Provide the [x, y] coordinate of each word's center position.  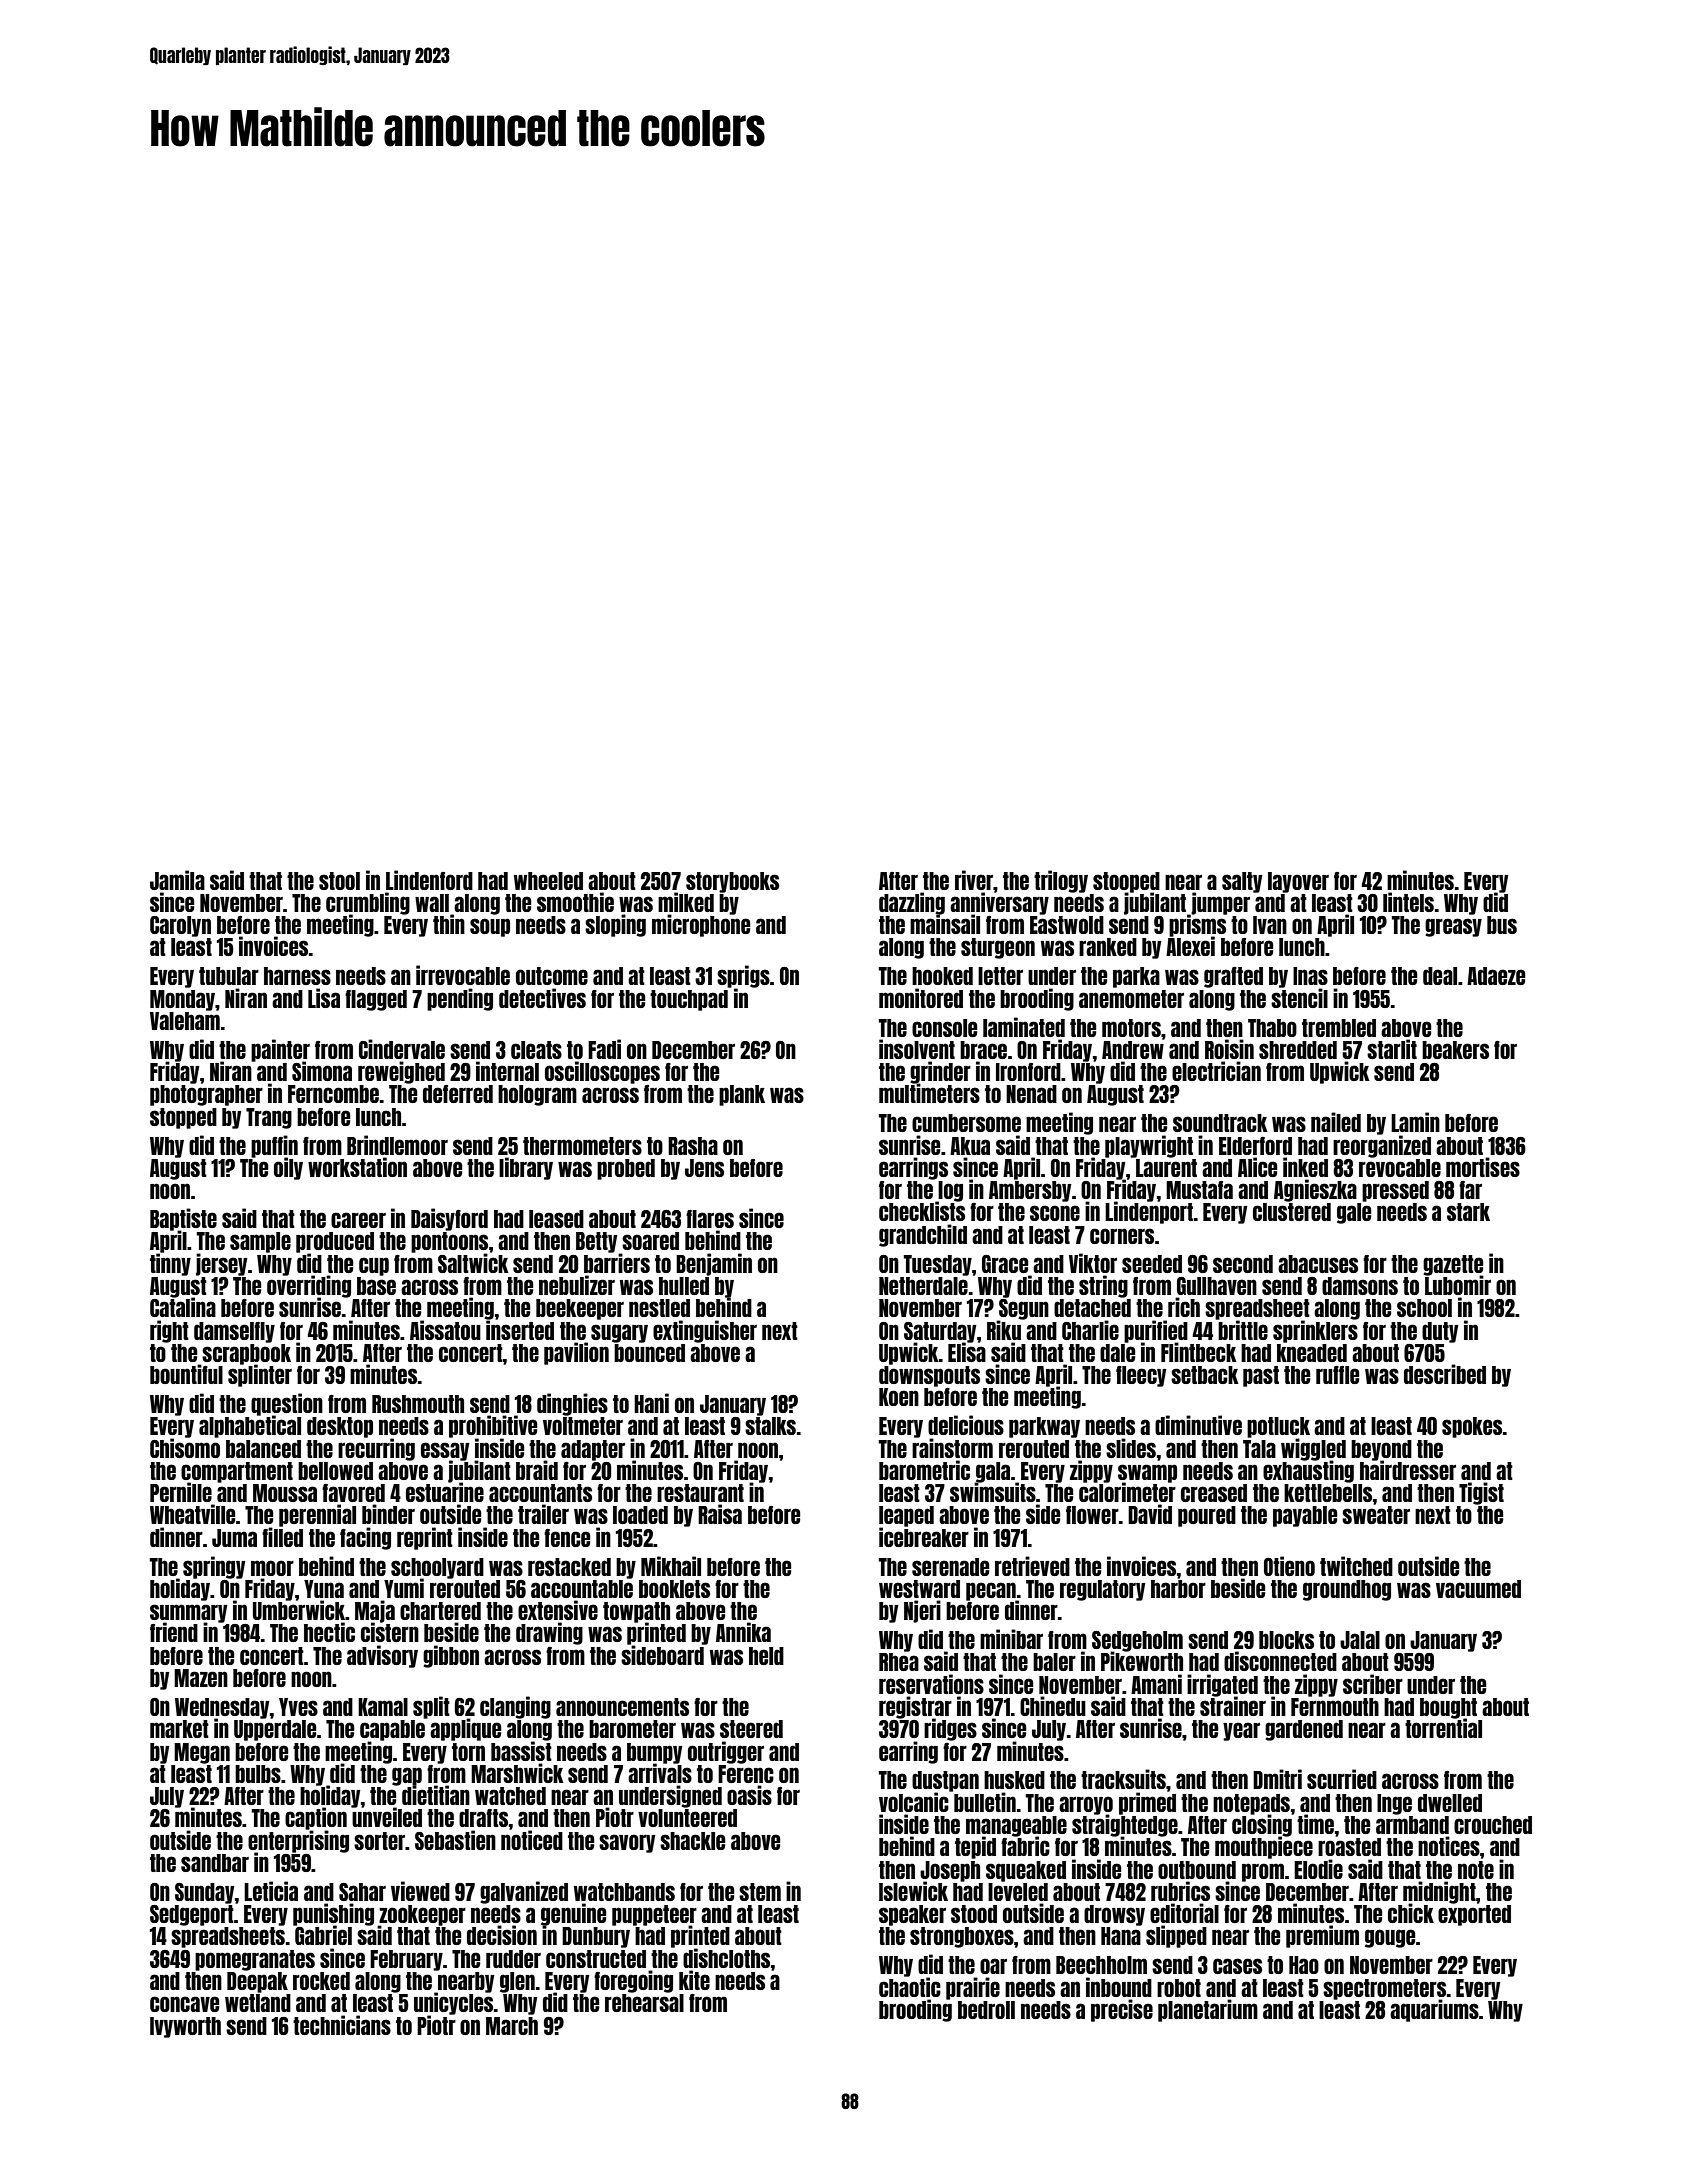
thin [449, 924]
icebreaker [924, 1537]
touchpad [689, 1000]
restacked [569, 1567]
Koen [899, 1397]
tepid [975, 1847]
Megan [202, 1753]
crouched [1493, 1825]
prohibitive [493, 1426]
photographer [206, 1095]
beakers [1455, 1050]
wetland [258, 2003]
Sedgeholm [1137, 1641]
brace [983, 1050]
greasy [1453, 927]
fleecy [1141, 1376]
